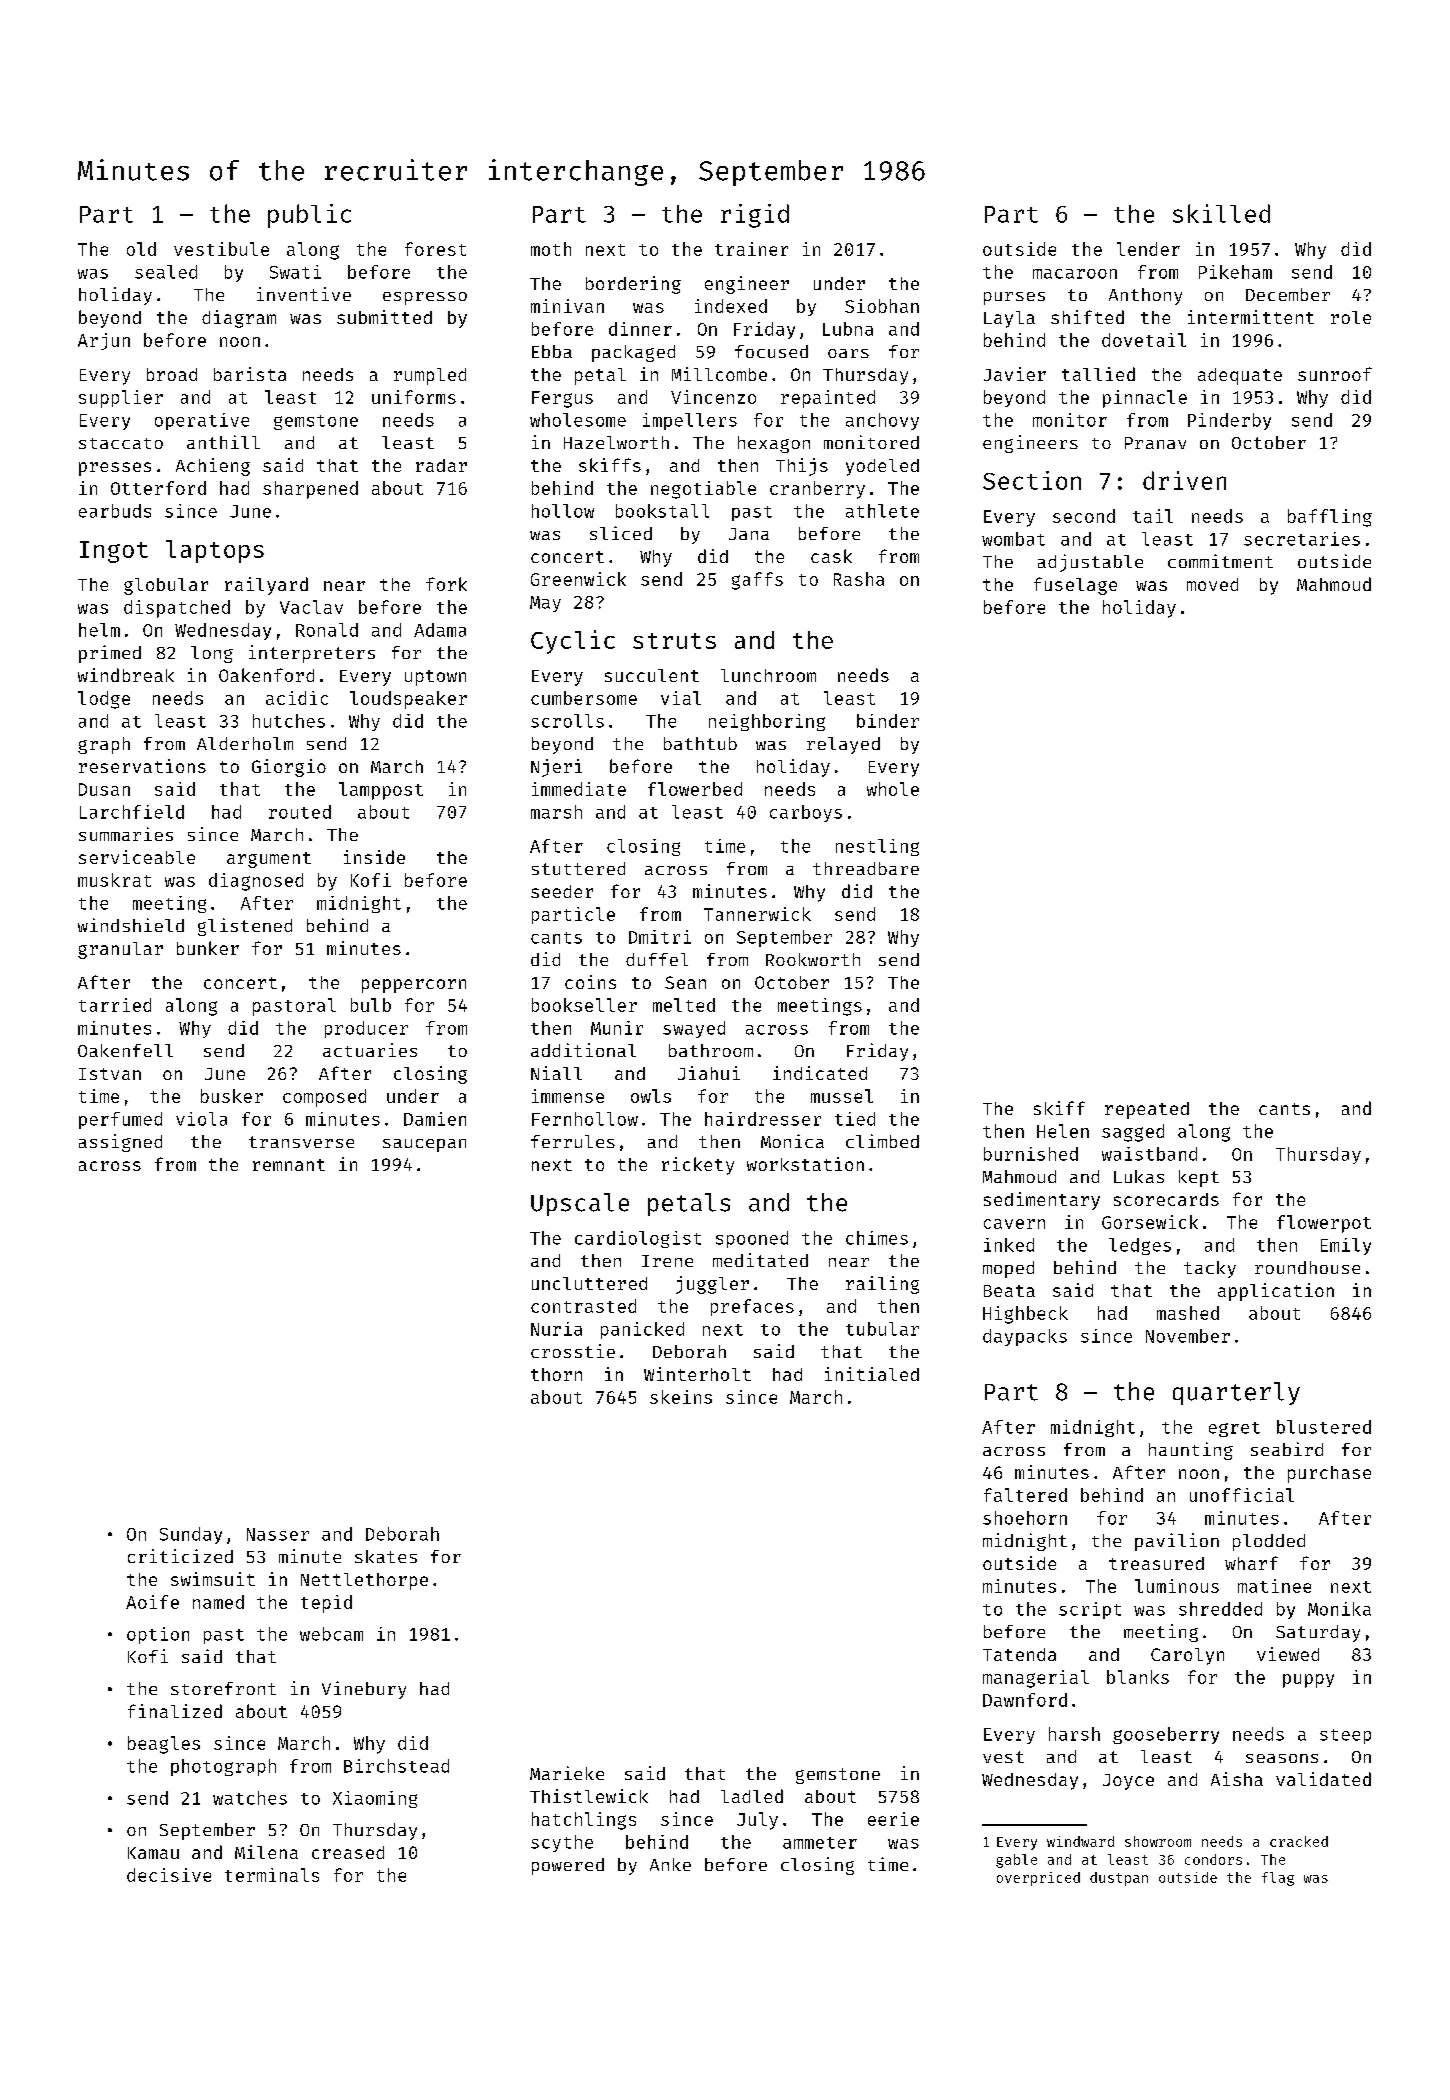  I want to click on focused, so click(771, 351).
